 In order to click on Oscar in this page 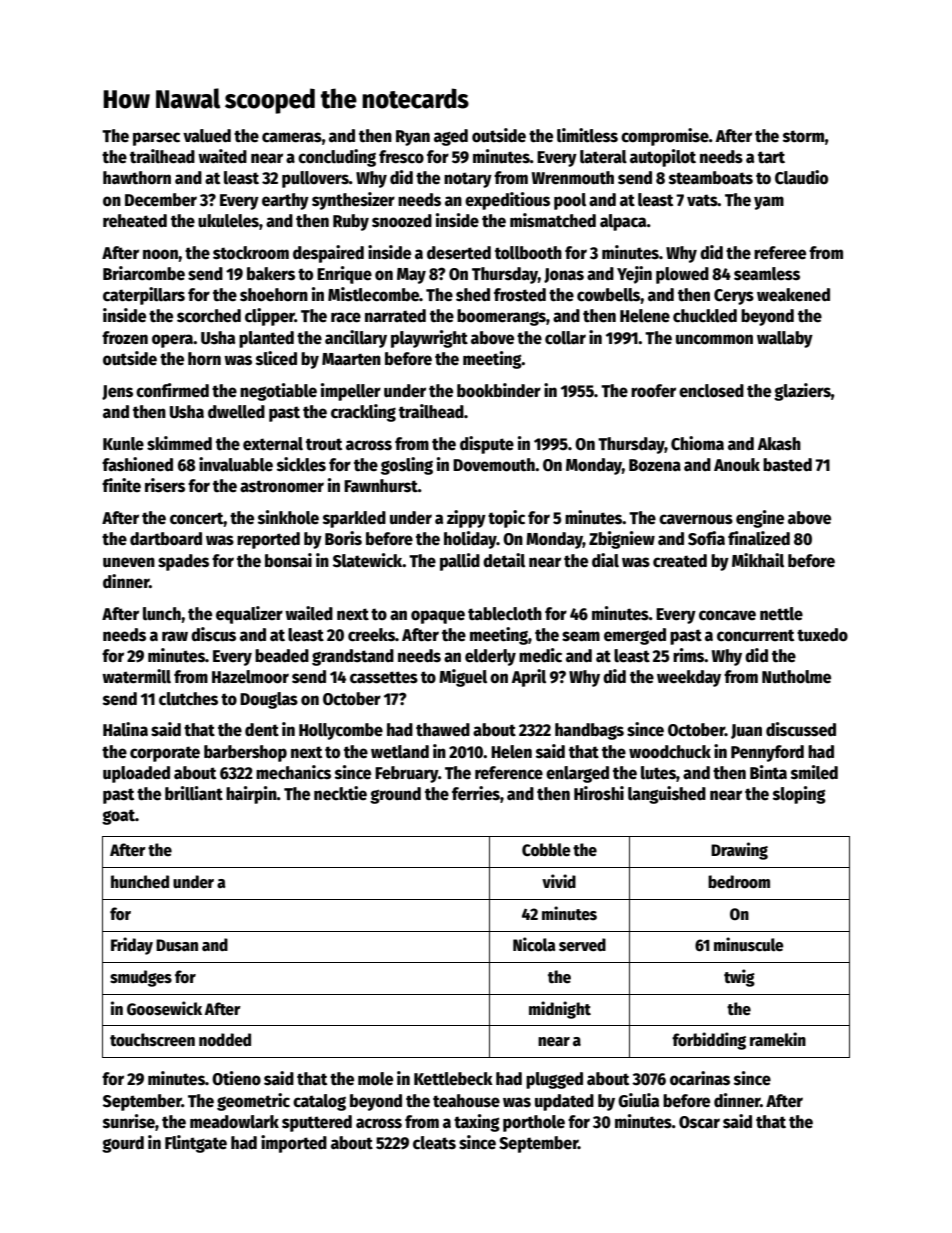, I will do `click(699, 1122)`.
